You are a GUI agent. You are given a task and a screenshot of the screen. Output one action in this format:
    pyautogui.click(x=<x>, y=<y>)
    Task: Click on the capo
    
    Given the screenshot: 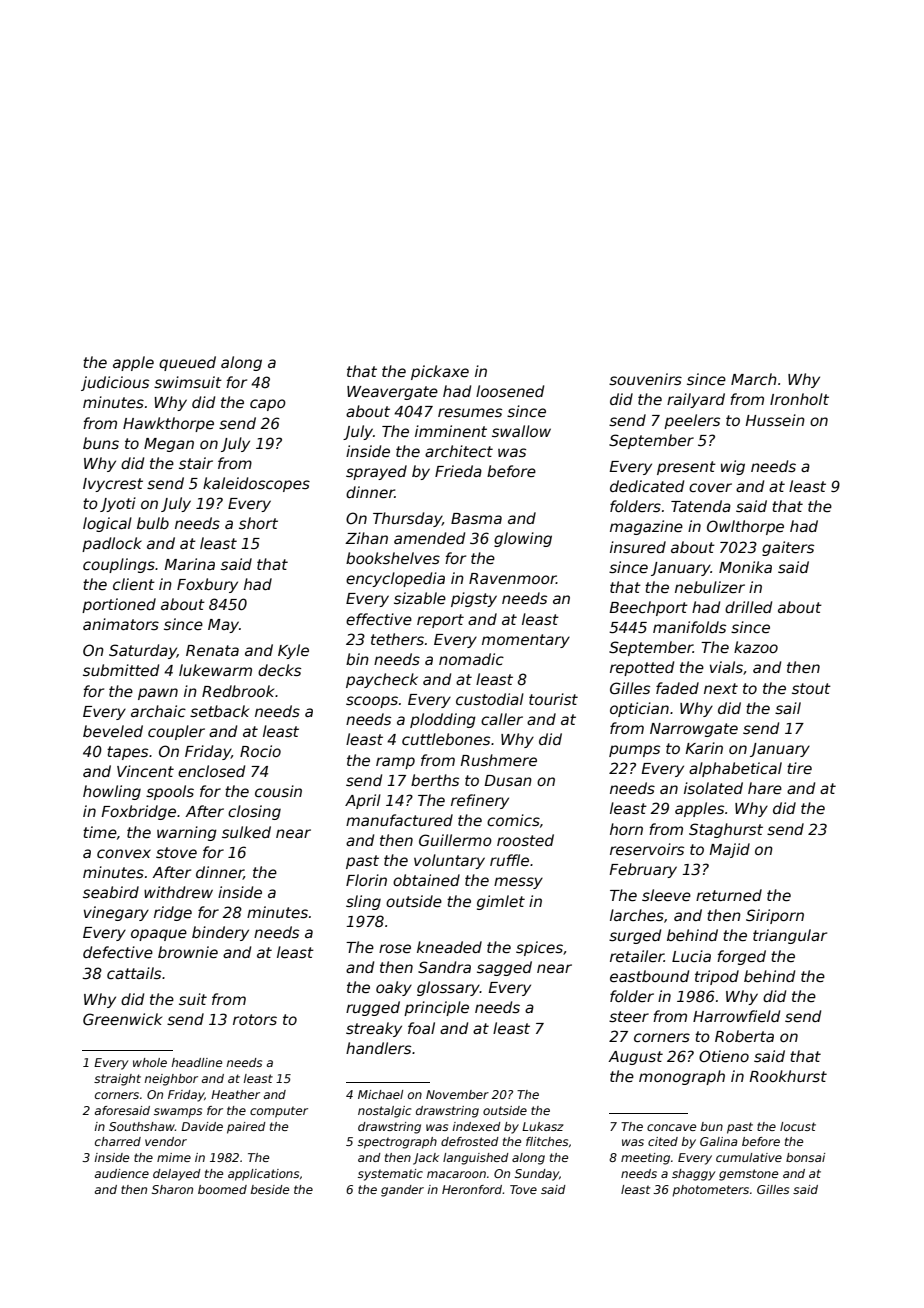 What is the action you would take?
    pyautogui.click(x=268, y=405)
